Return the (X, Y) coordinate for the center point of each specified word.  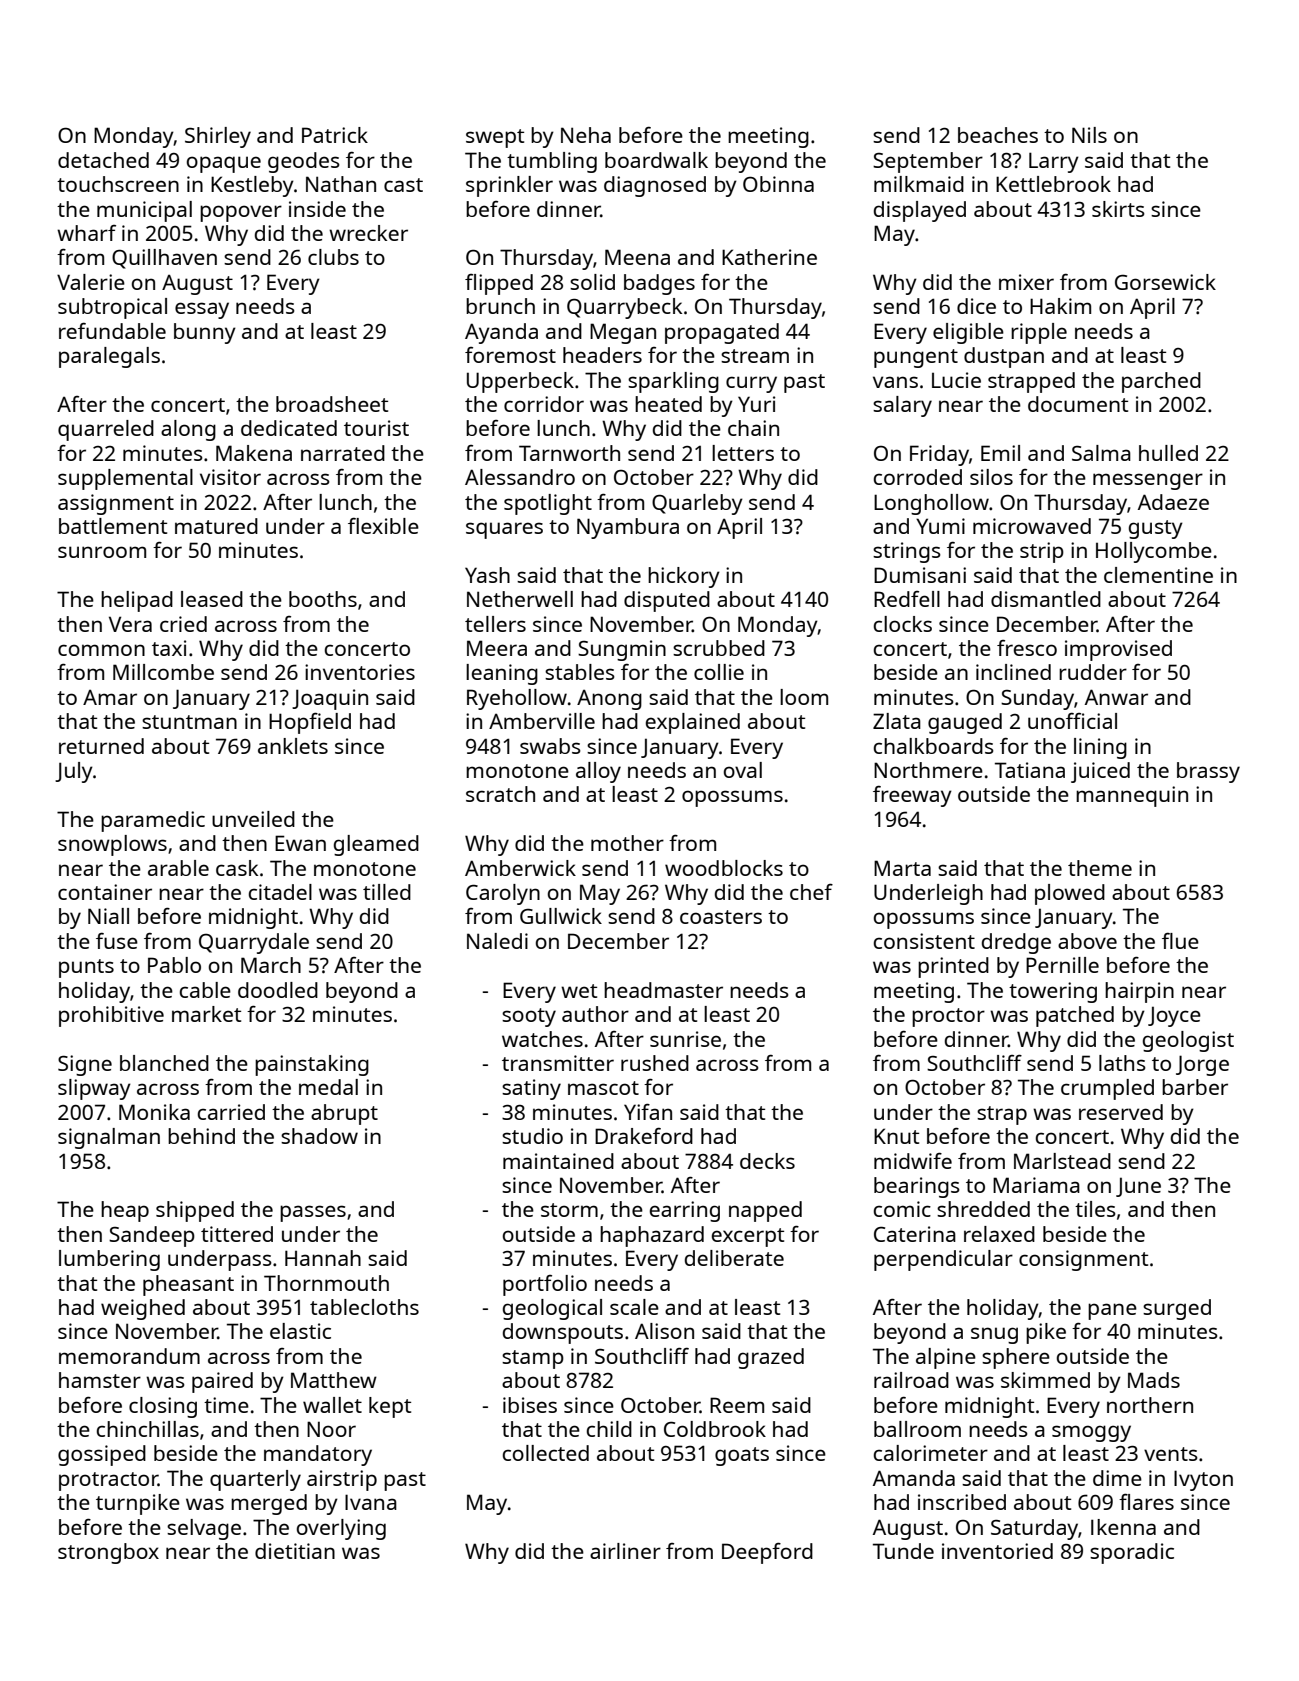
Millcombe (163, 672)
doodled (278, 990)
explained (693, 723)
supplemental (125, 479)
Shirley (218, 137)
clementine (1158, 575)
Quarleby (697, 504)
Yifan (648, 1111)
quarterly (255, 1480)
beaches (998, 135)
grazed (771, 1358)
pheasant (188, 1285)
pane (1112, 1311)
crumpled (1107, 1089)
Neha (586, 135)
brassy (1208, 772)
